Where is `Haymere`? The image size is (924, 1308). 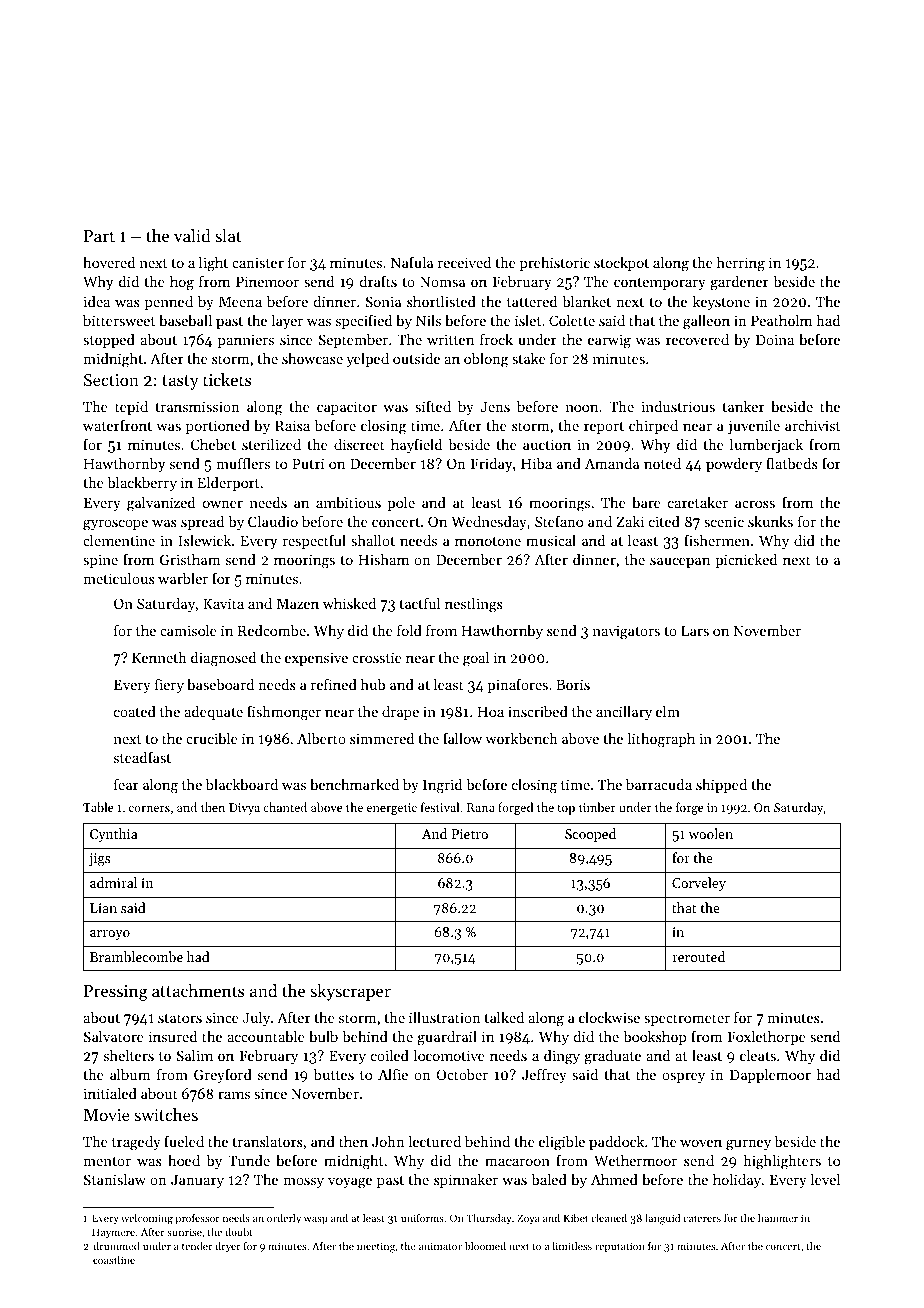
Haymere is located at coordinates (113, 1233).
